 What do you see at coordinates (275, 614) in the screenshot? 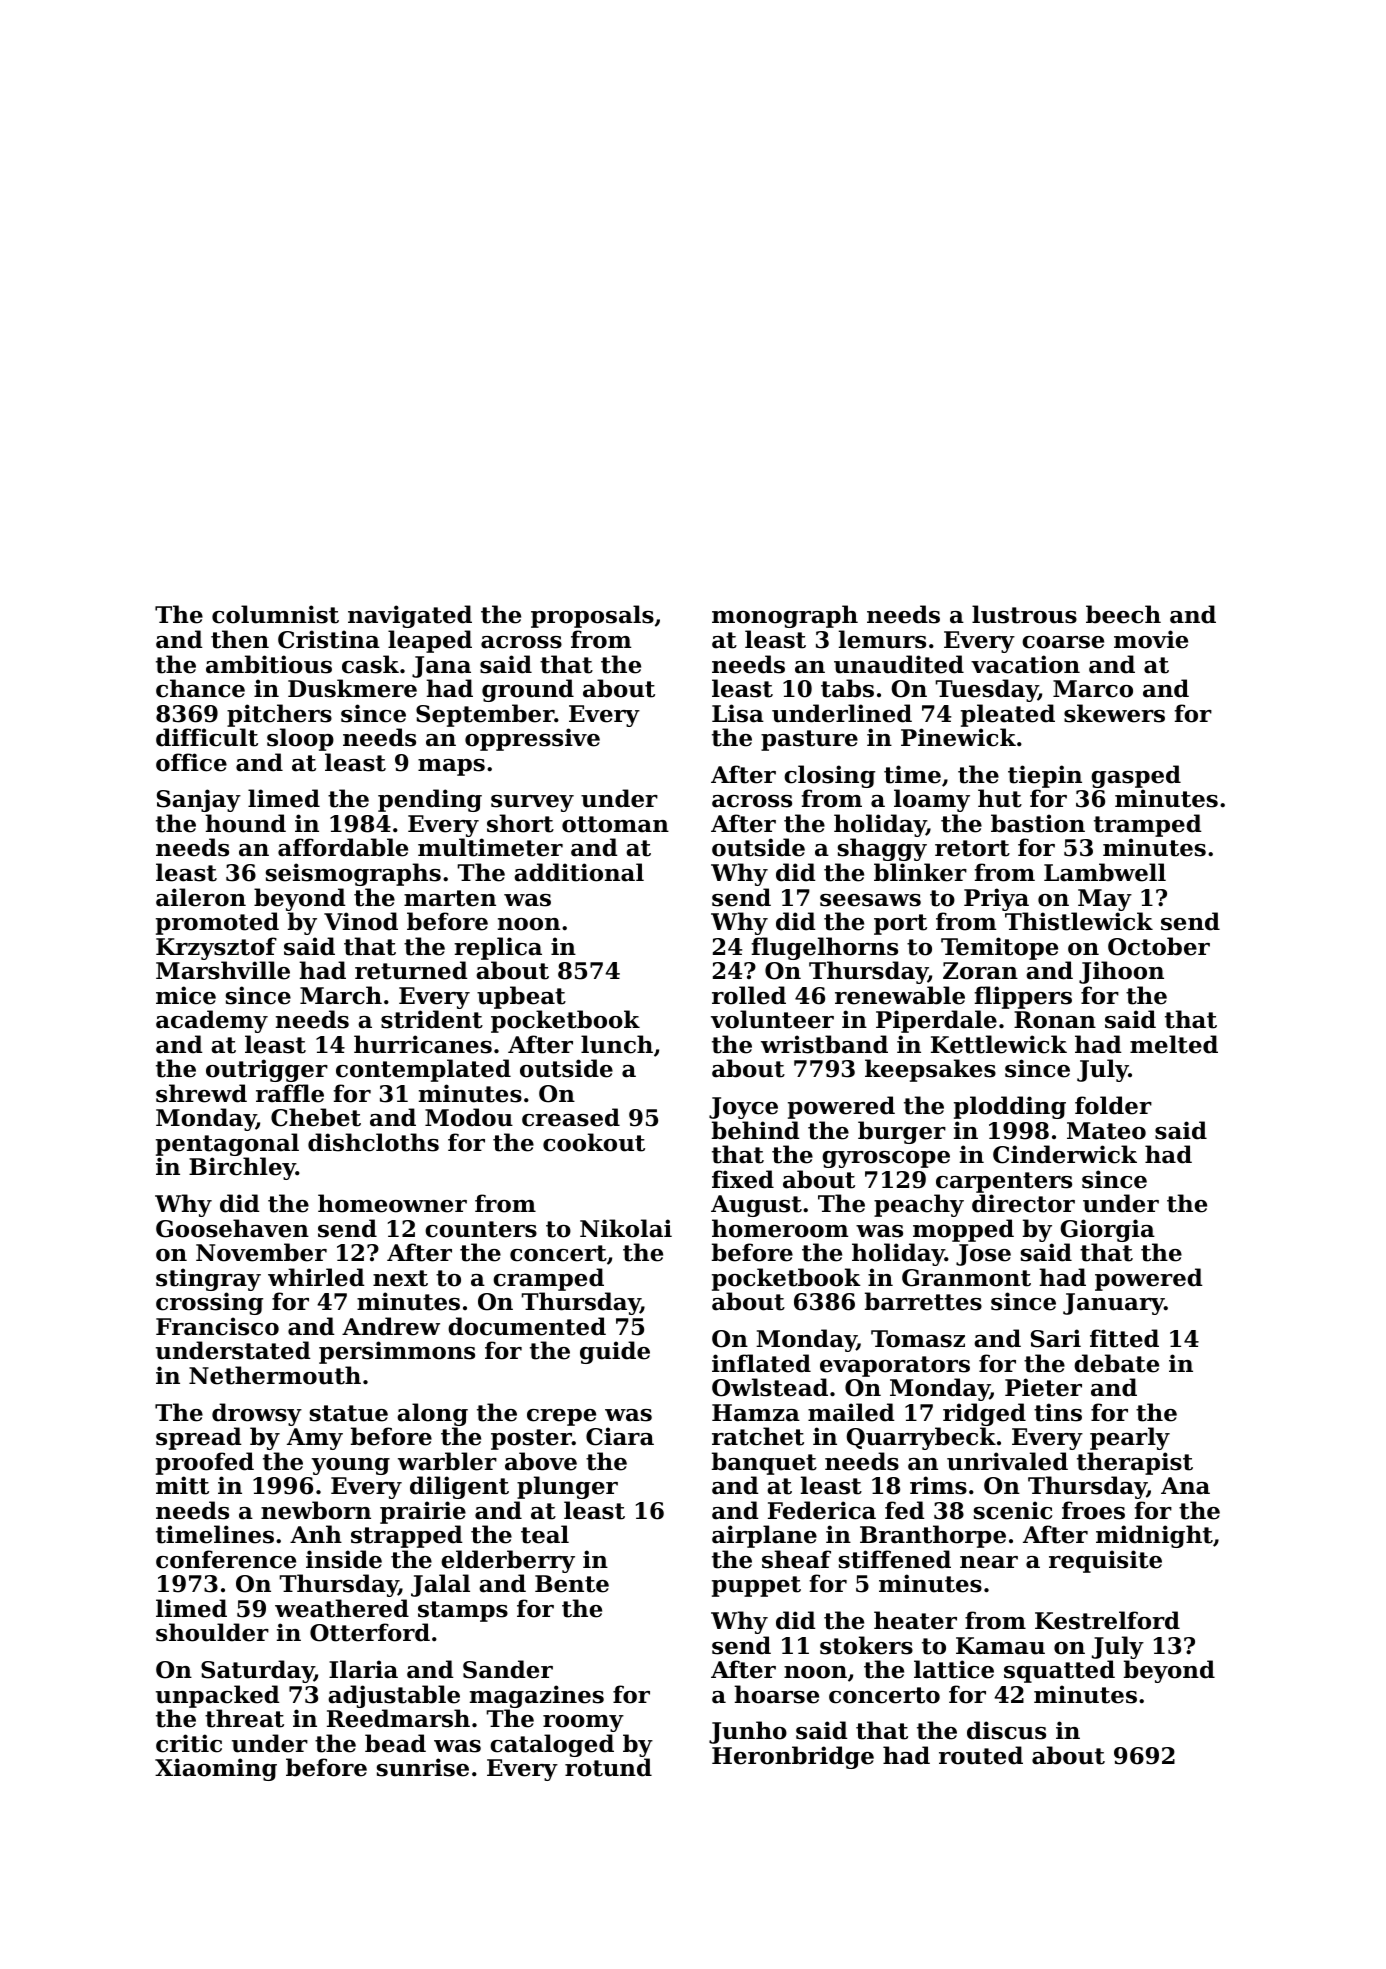
I see `columnist` at bounding box center [275, 614].
